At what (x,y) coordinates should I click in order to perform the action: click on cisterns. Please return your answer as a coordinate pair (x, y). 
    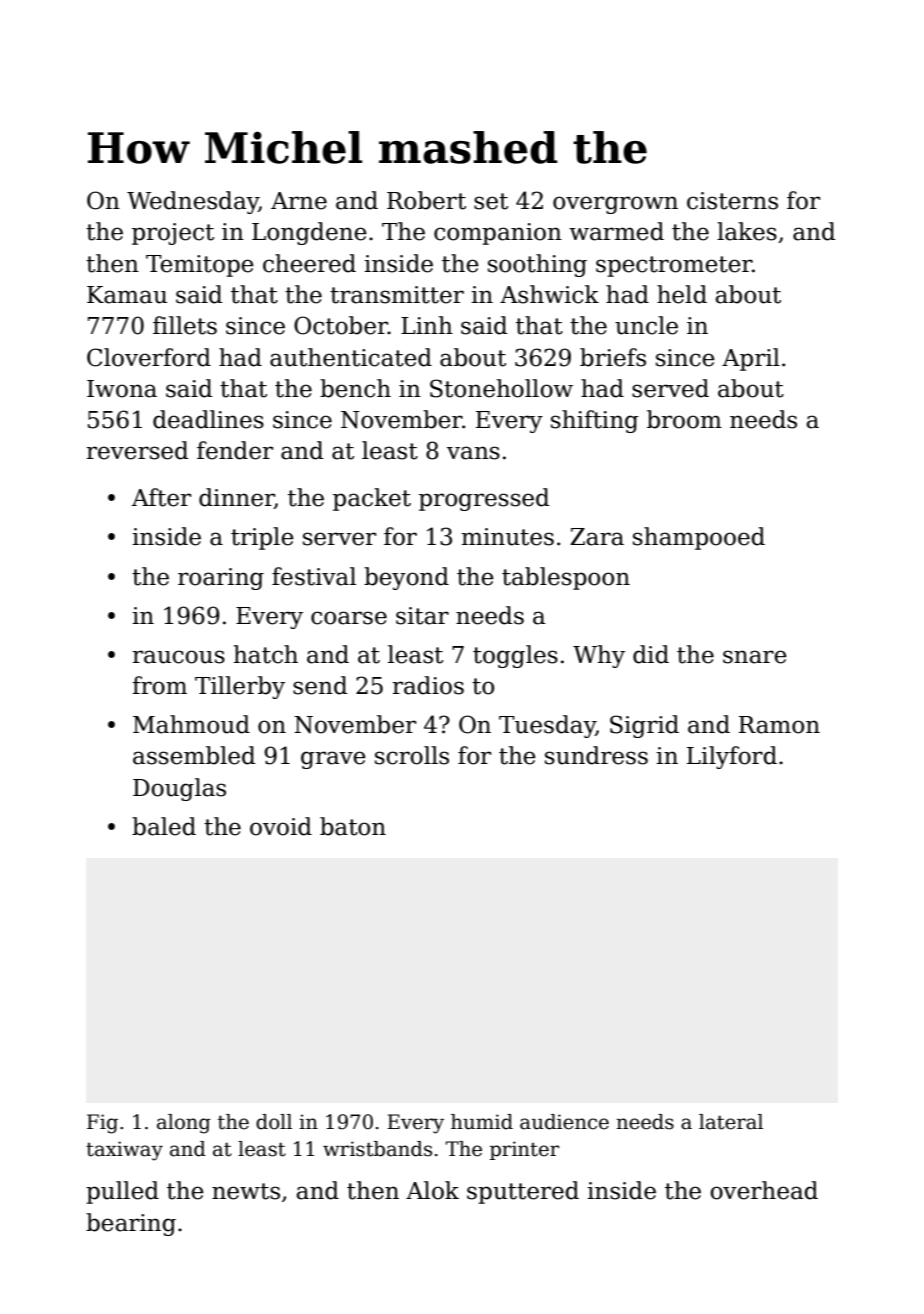
    Looking at the image, I should click on (732, 201).
